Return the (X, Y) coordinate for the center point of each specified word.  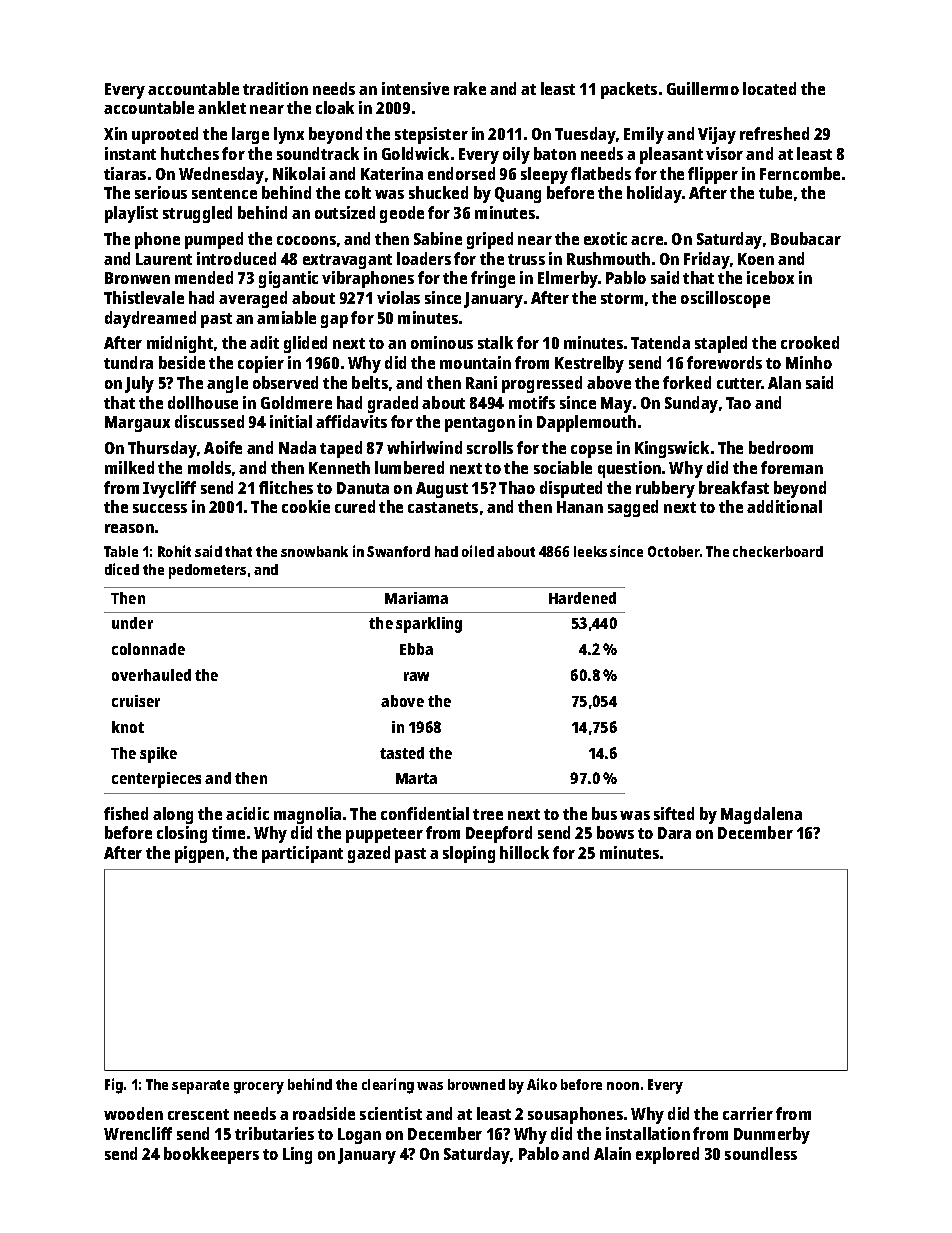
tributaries (274, 1133)
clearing (388, 1086)
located (769, 88)
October (674, 551)
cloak (335, 107)
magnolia (307, 815)
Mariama (416, 598)
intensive (415, 88)
